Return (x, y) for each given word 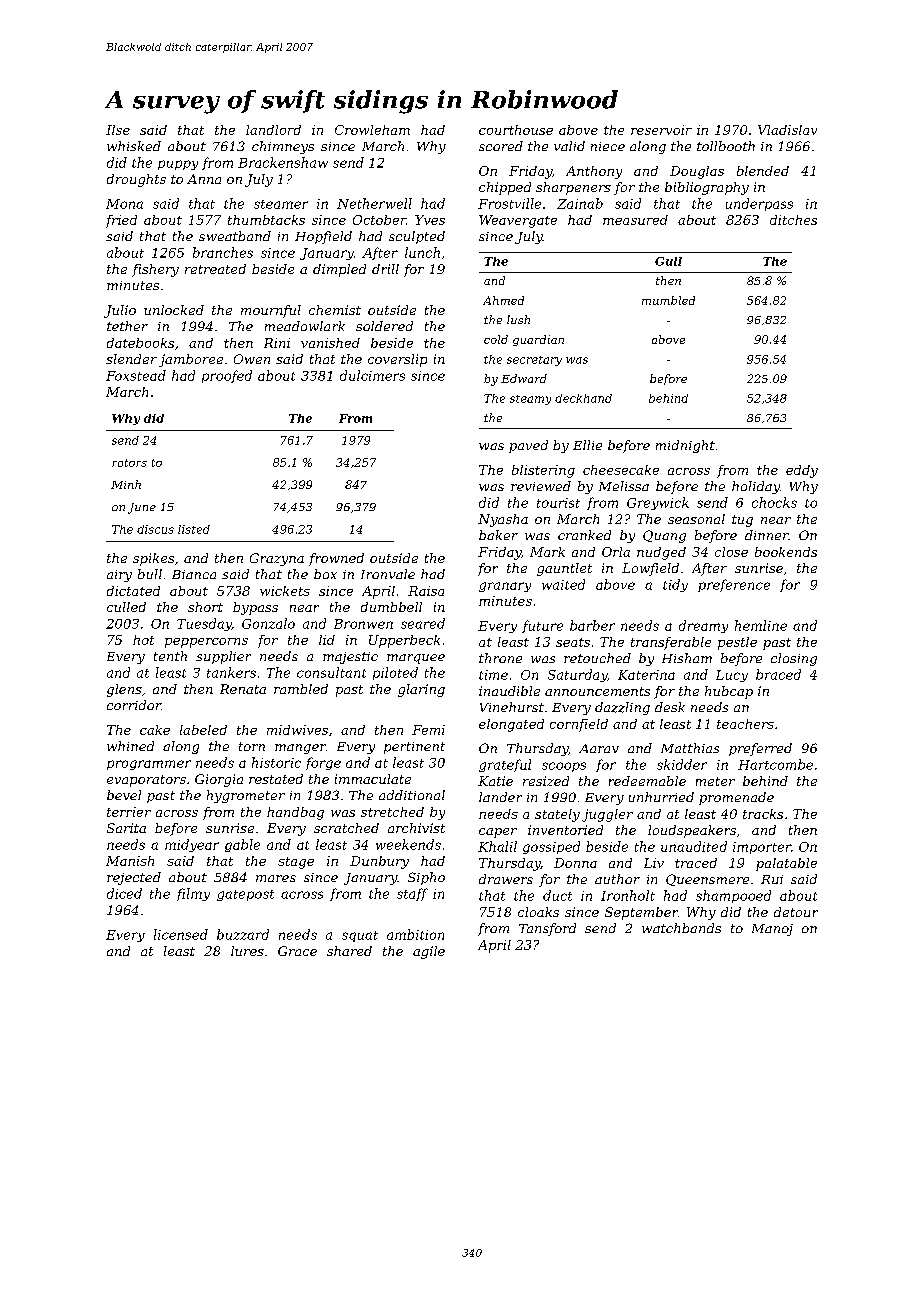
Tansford (547, 929)
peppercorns (206, 643)
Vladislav (787, 130)
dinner (767, 535)
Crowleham (372, 130)
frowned (336, 559)
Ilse (118, 130)
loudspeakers (692, 831)
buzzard (243, 934)
